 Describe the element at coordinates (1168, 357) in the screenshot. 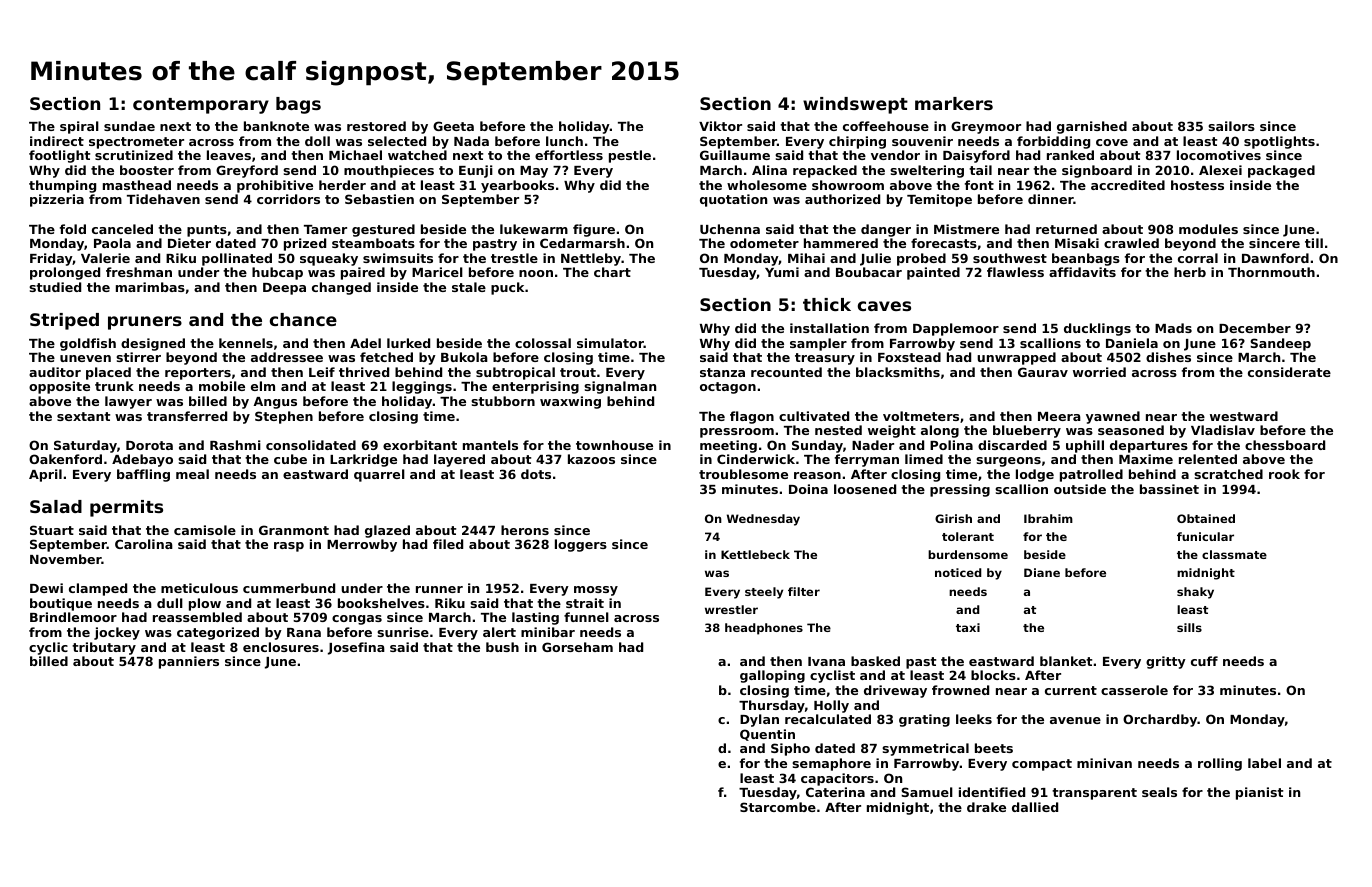

I see `dishes` at that location.
